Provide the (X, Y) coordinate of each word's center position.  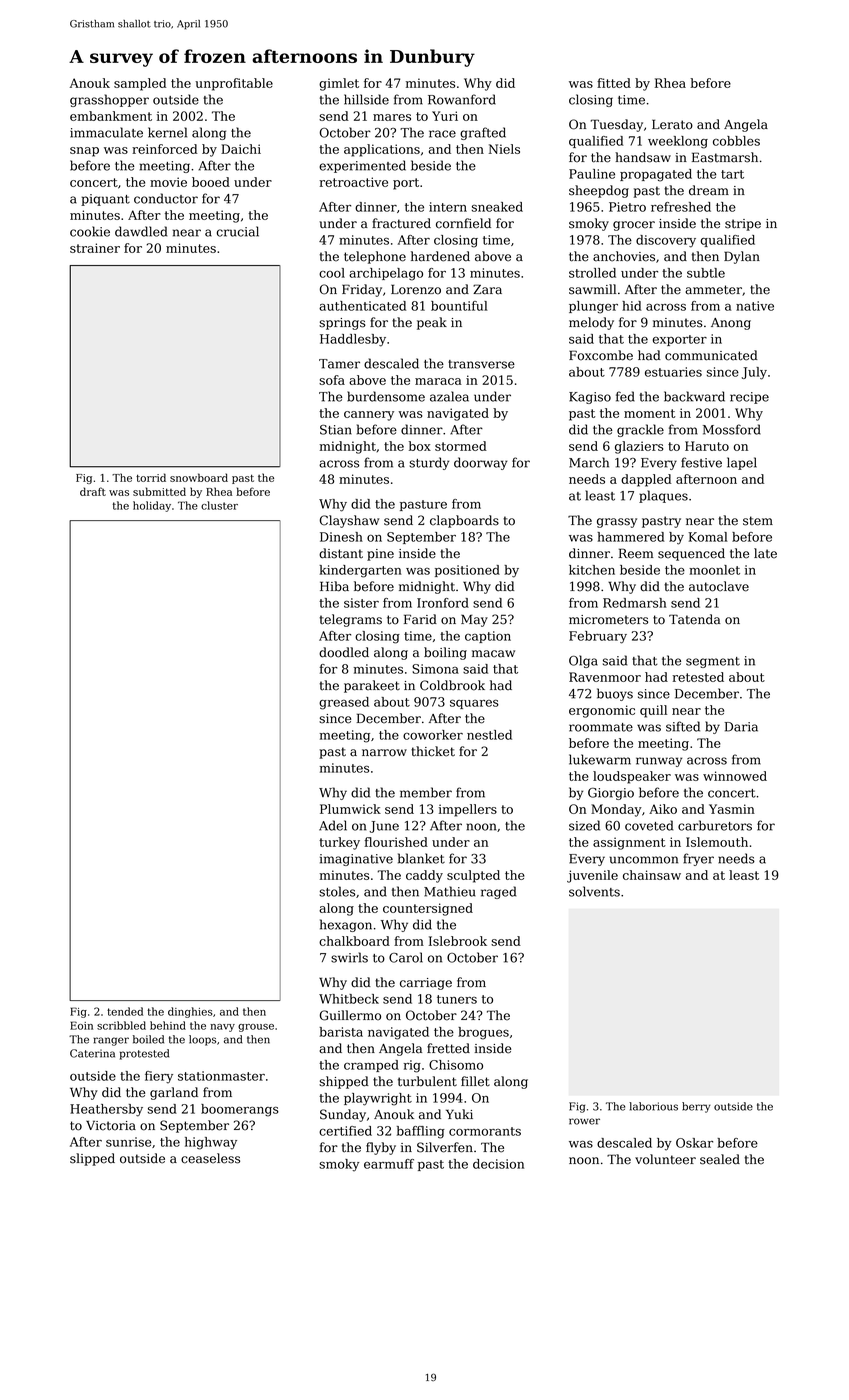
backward (694, 396)
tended (125, 1011)
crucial (238, 231)
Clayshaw (349, 521)
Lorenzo (416, 289)
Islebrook (458, 941)
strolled (592, 273)
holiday (152, 506)
